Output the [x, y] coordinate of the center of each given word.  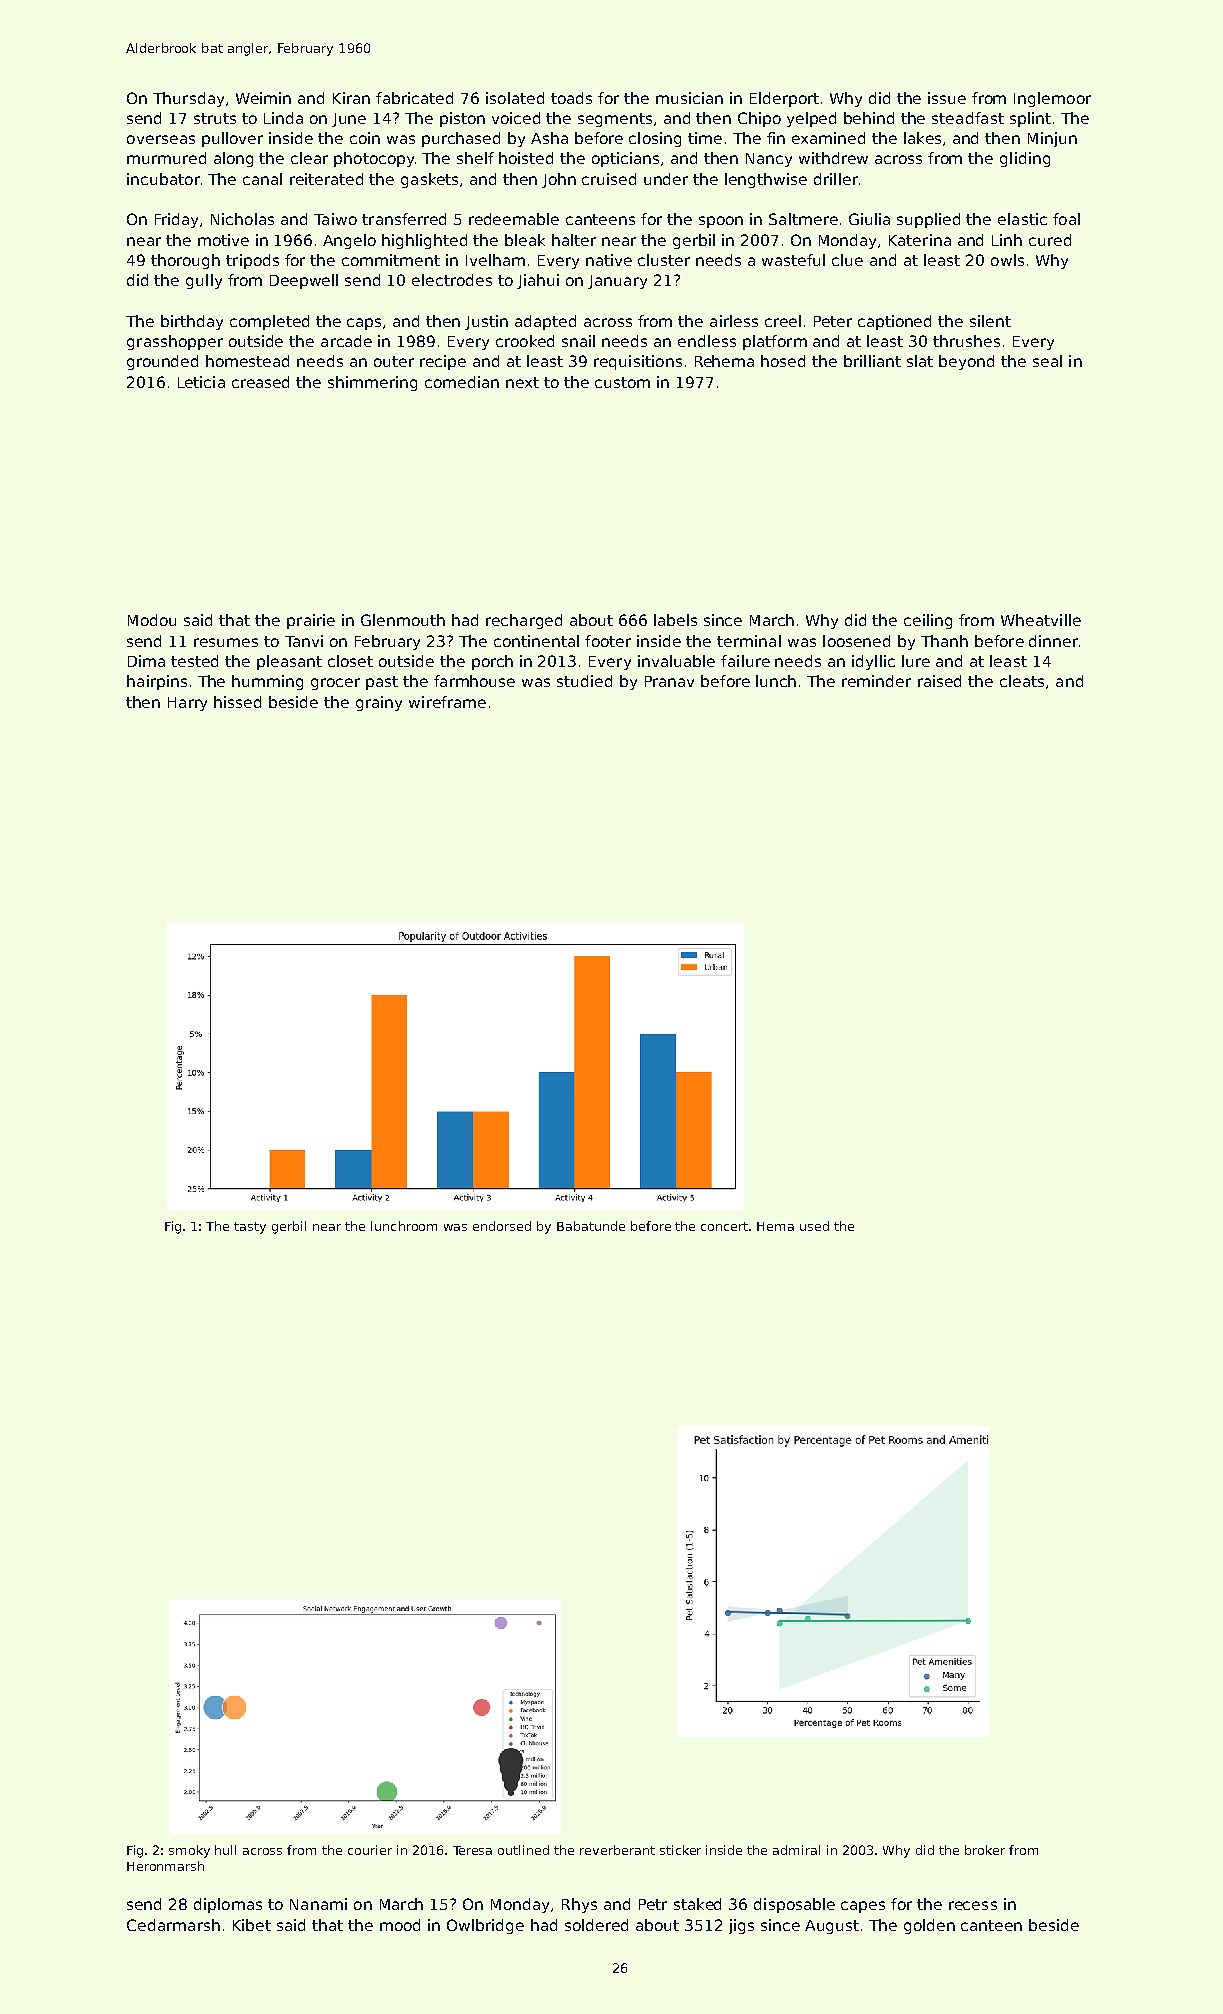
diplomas [228, 1905]
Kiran [351, 98]
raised [939, 681]
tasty [250, 1228]
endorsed [502, 1226]
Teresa [472, 1850]
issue [947, 98]
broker [985, 1850]
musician [689, 98]
